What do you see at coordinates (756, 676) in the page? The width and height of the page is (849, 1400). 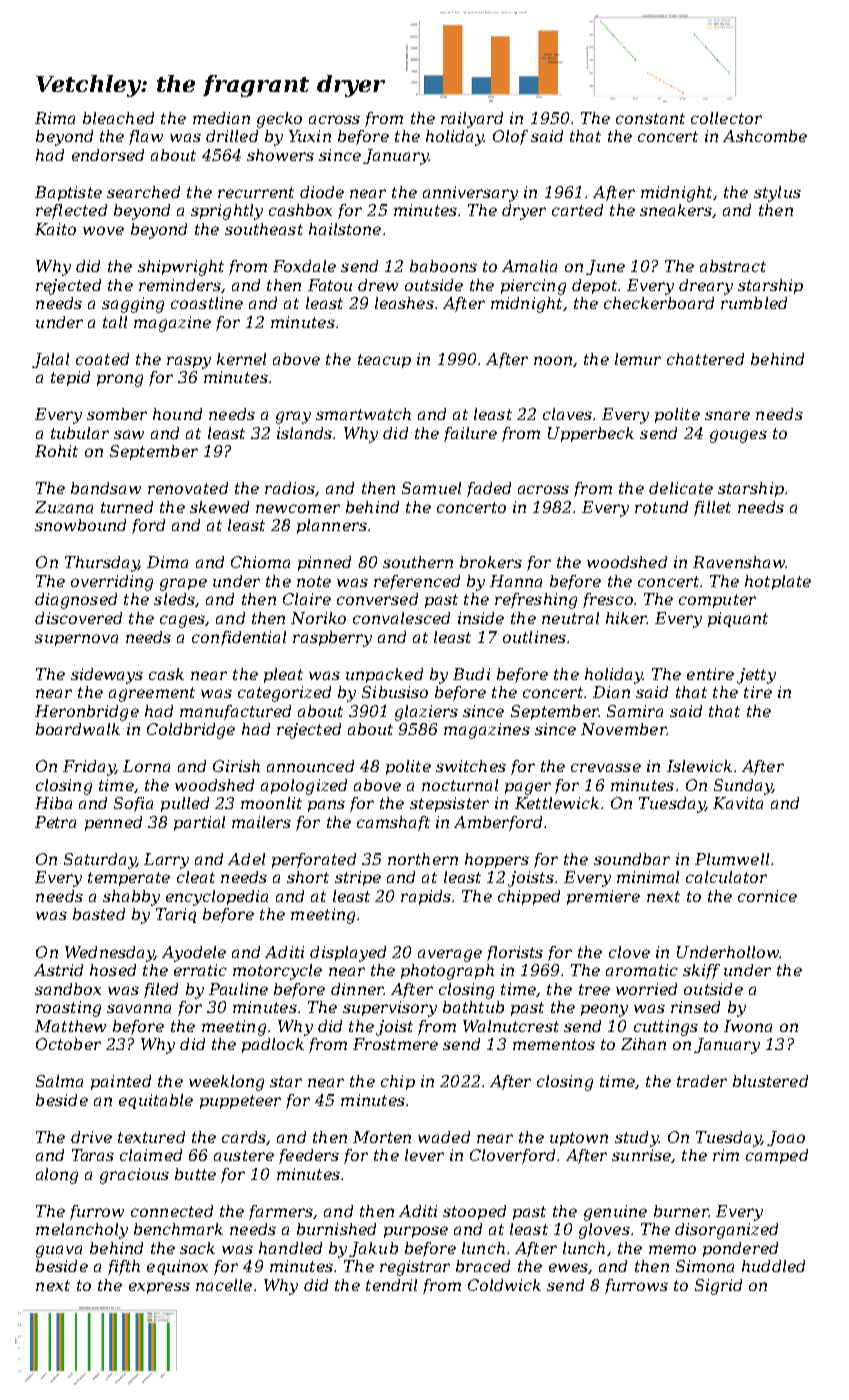 I see `jetty` at bounding box center [756, 676].
